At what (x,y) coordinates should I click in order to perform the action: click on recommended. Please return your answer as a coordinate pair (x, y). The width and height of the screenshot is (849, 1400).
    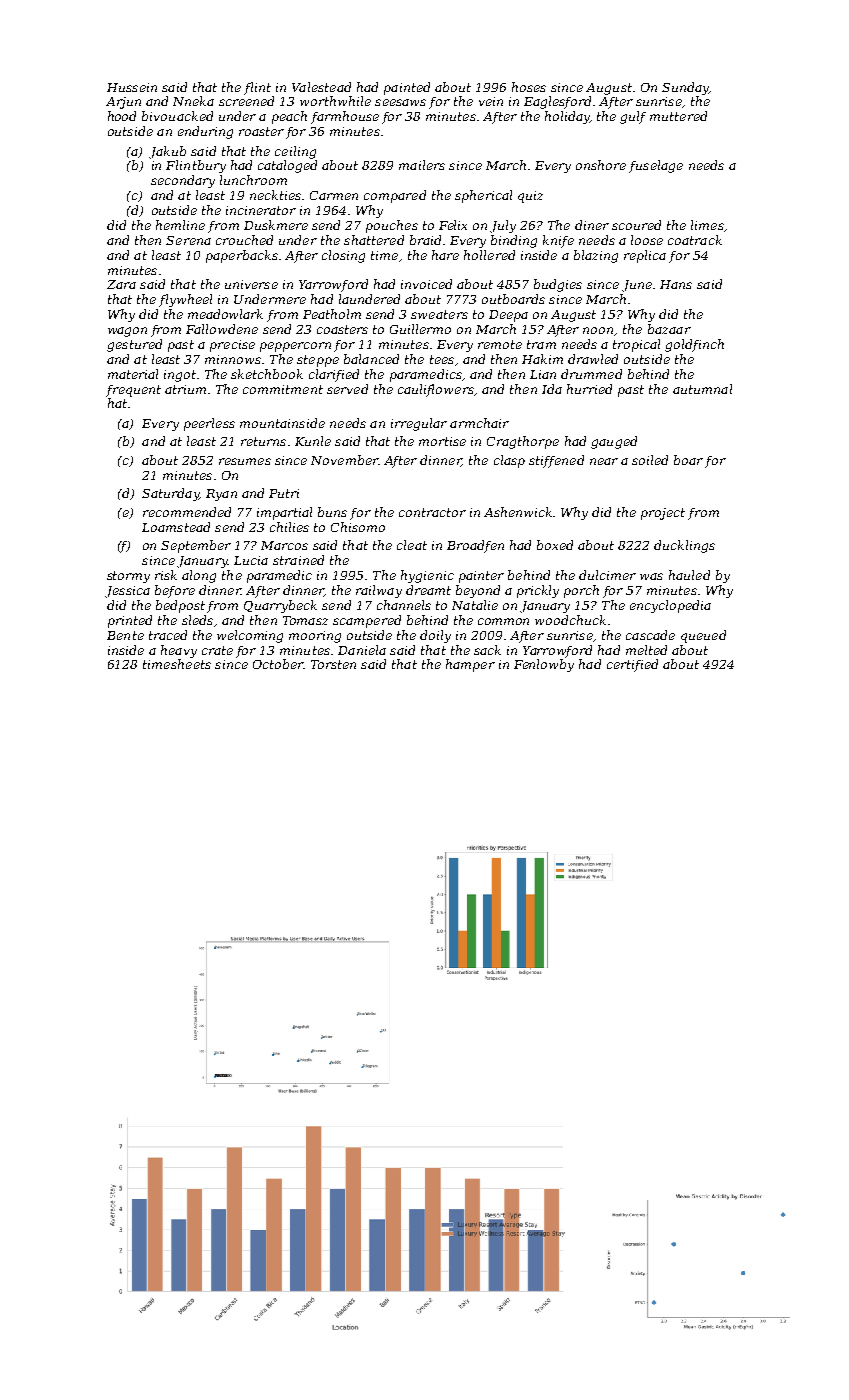
    Looking at the image, I should click on (187, 512).
